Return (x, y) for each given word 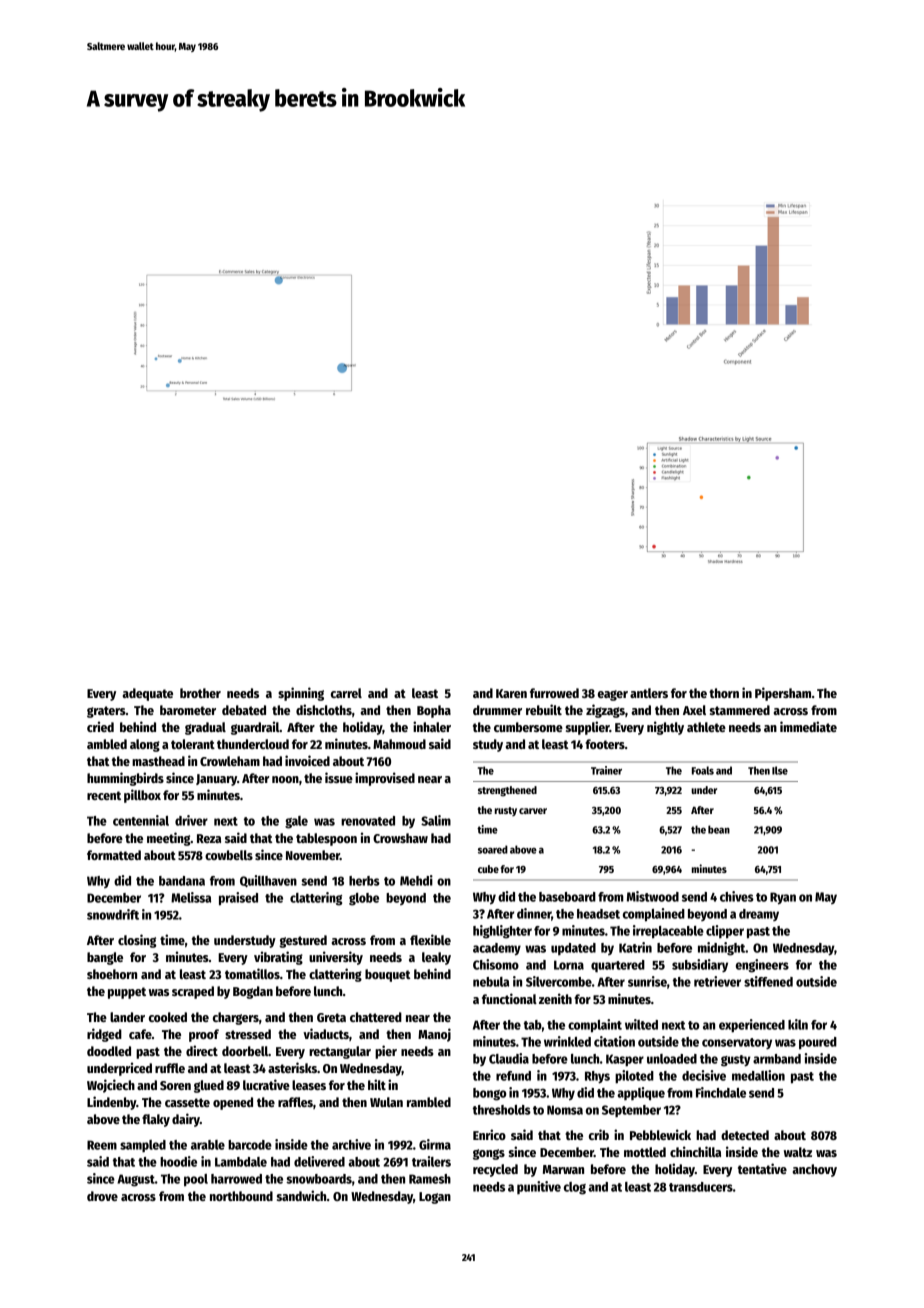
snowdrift (113, 914)
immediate (808, 726)
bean (719, 829)
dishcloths (324, 709)
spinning (301, 694)
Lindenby (111, 1103)
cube (488, 869)
